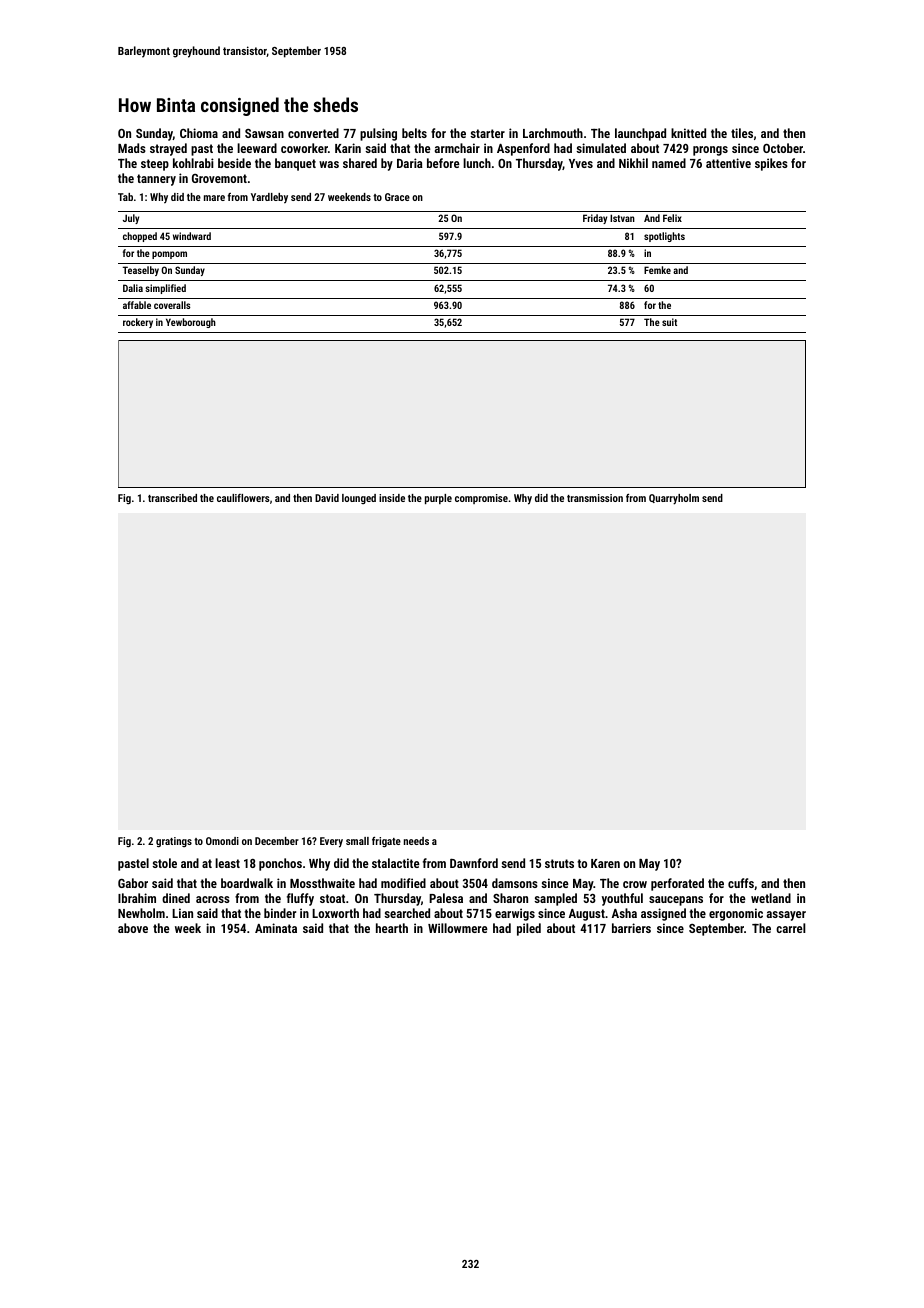 The height and width of the page is (1308, 924). Describe the element at coordinates (674, 499) in the page. I see `Quarryholm` at that location.
